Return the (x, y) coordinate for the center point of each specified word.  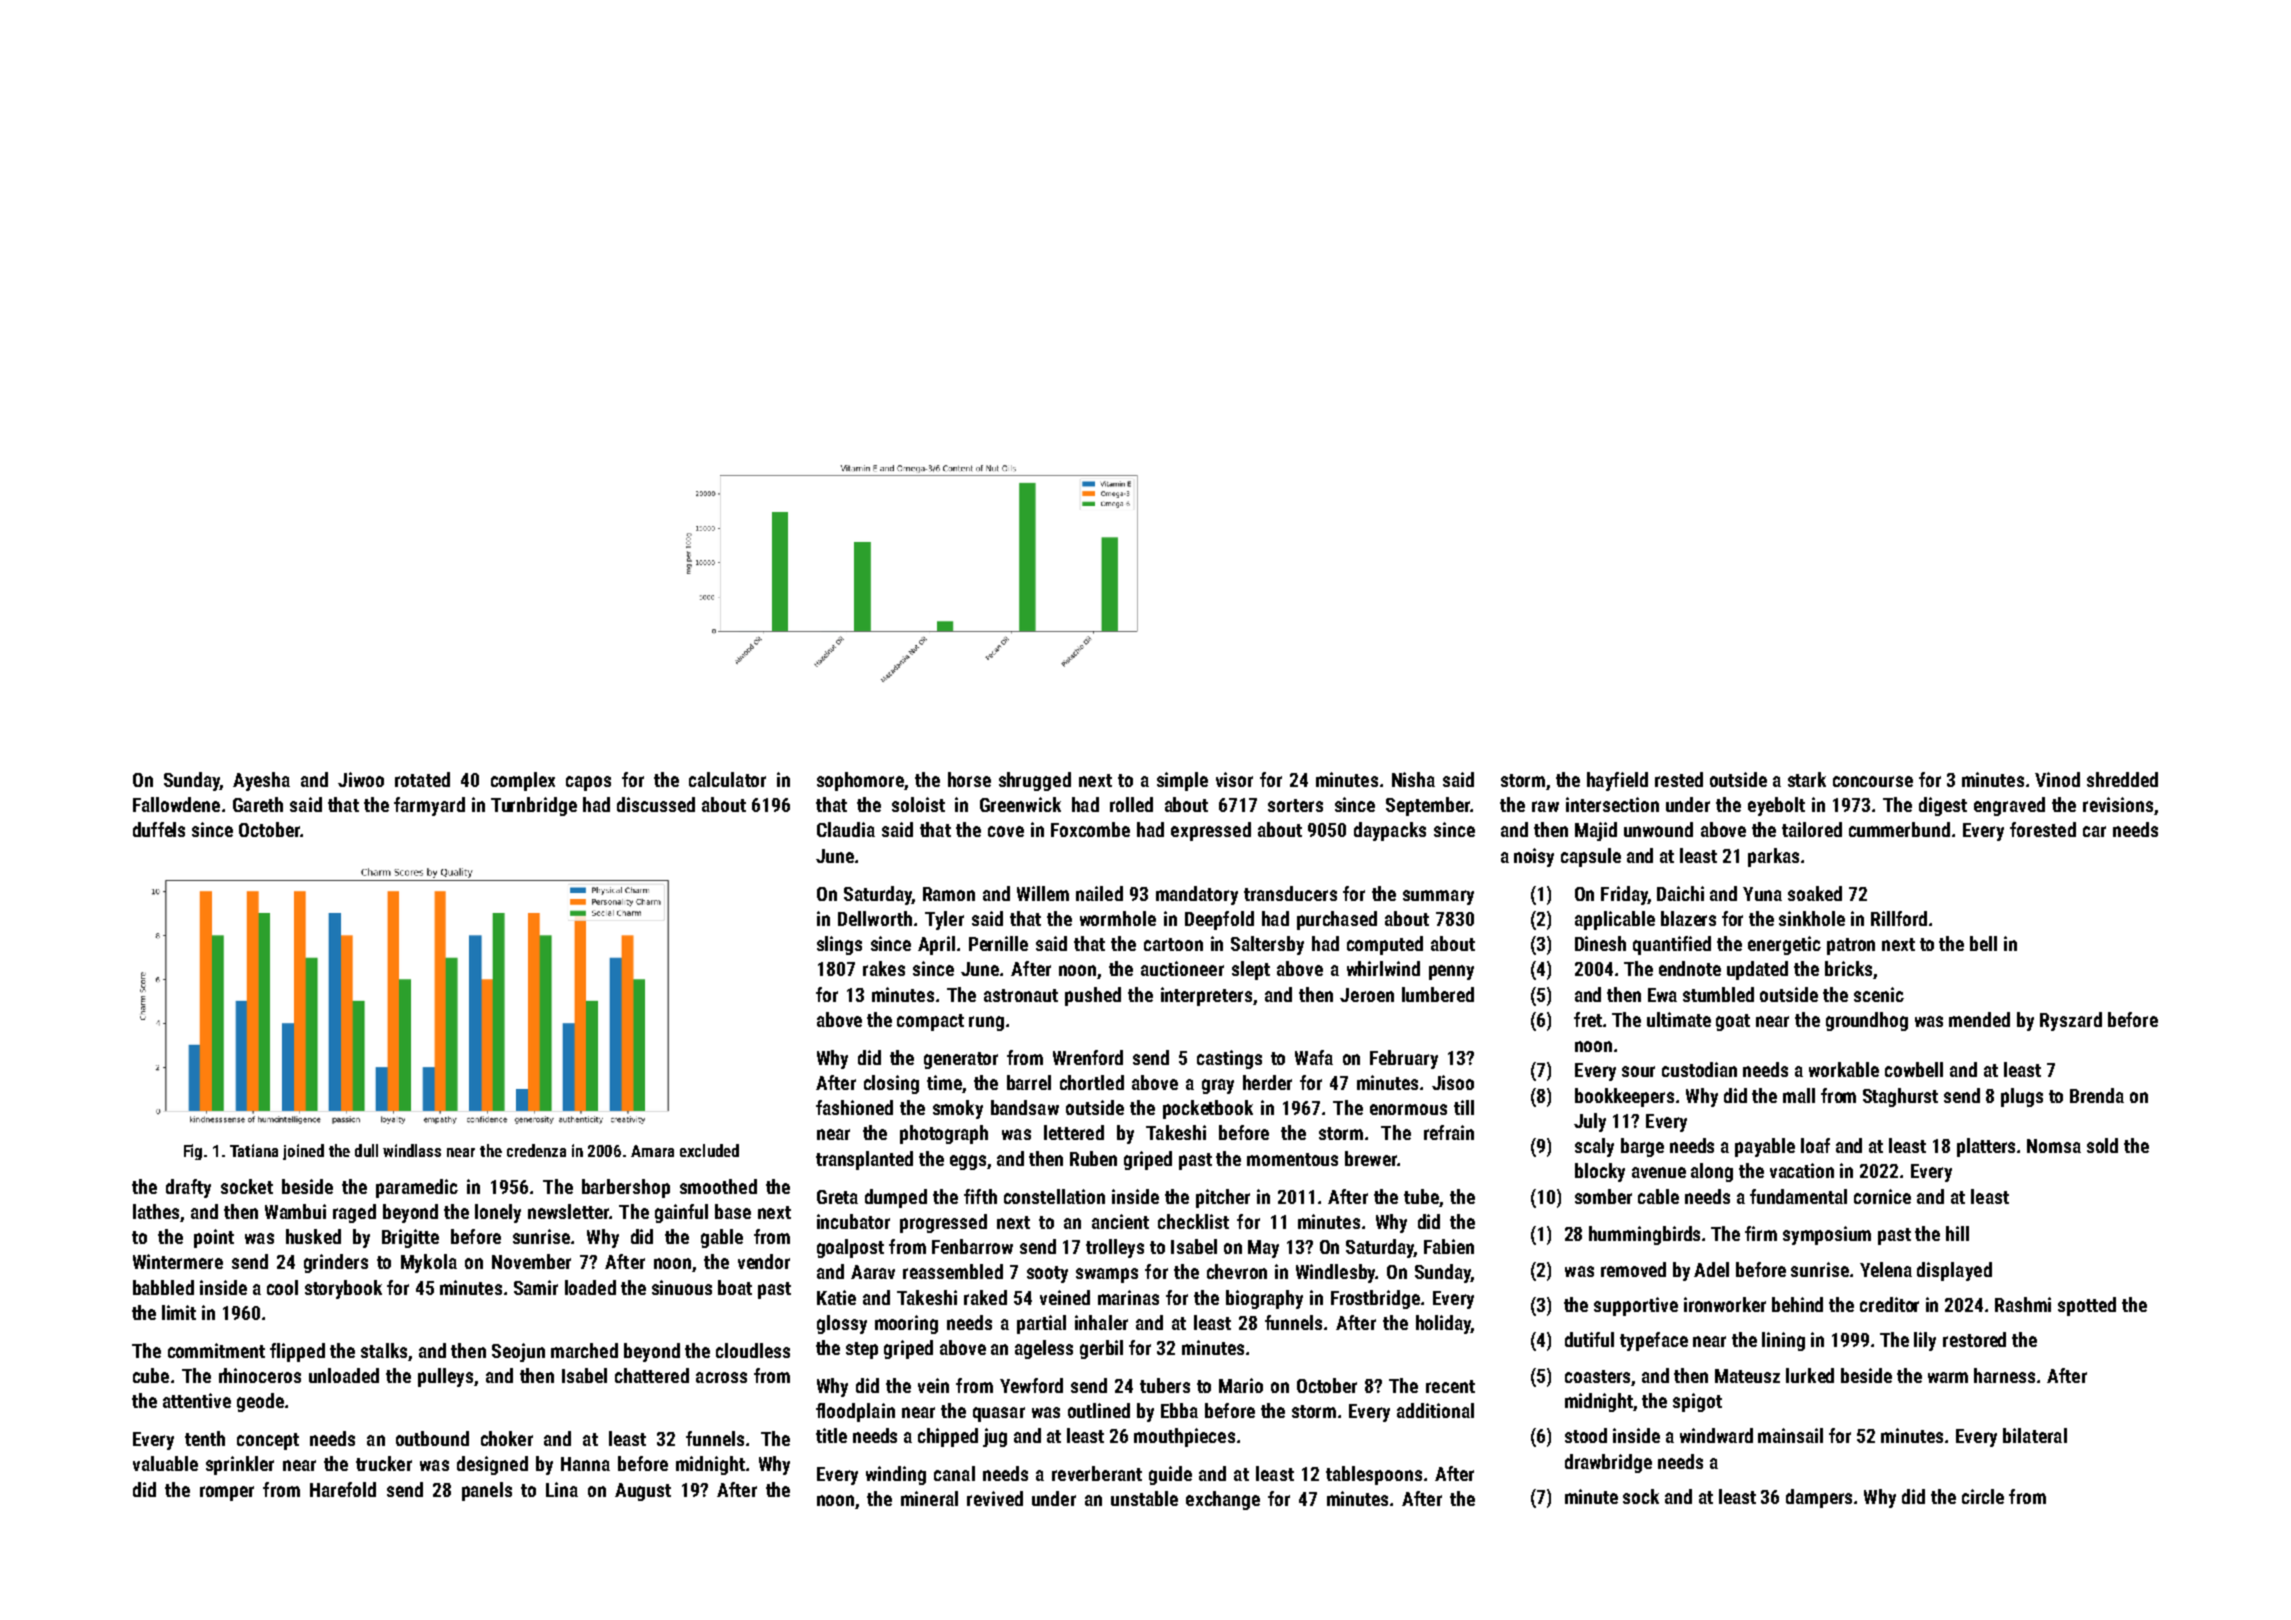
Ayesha (261, 781)
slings (839, 945)
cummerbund (1899, 829)
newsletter (569, 1211)
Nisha (1413, 779)
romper (227, 1493)
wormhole (1118, 918)
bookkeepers (1624, 1097)
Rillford (1899, 918)
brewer (1371, 1158)
